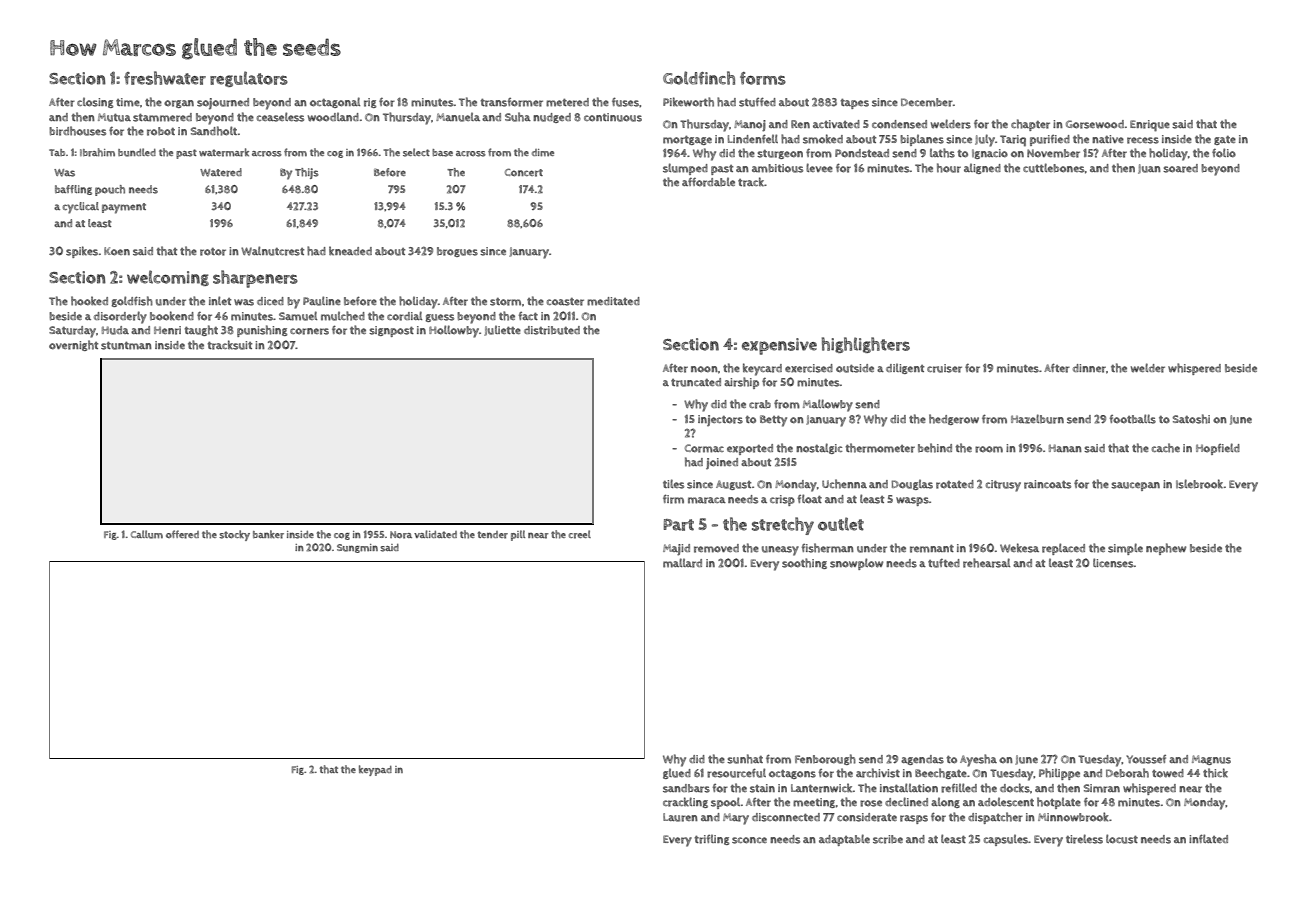  I want to click on forms, so click(763, 78).
